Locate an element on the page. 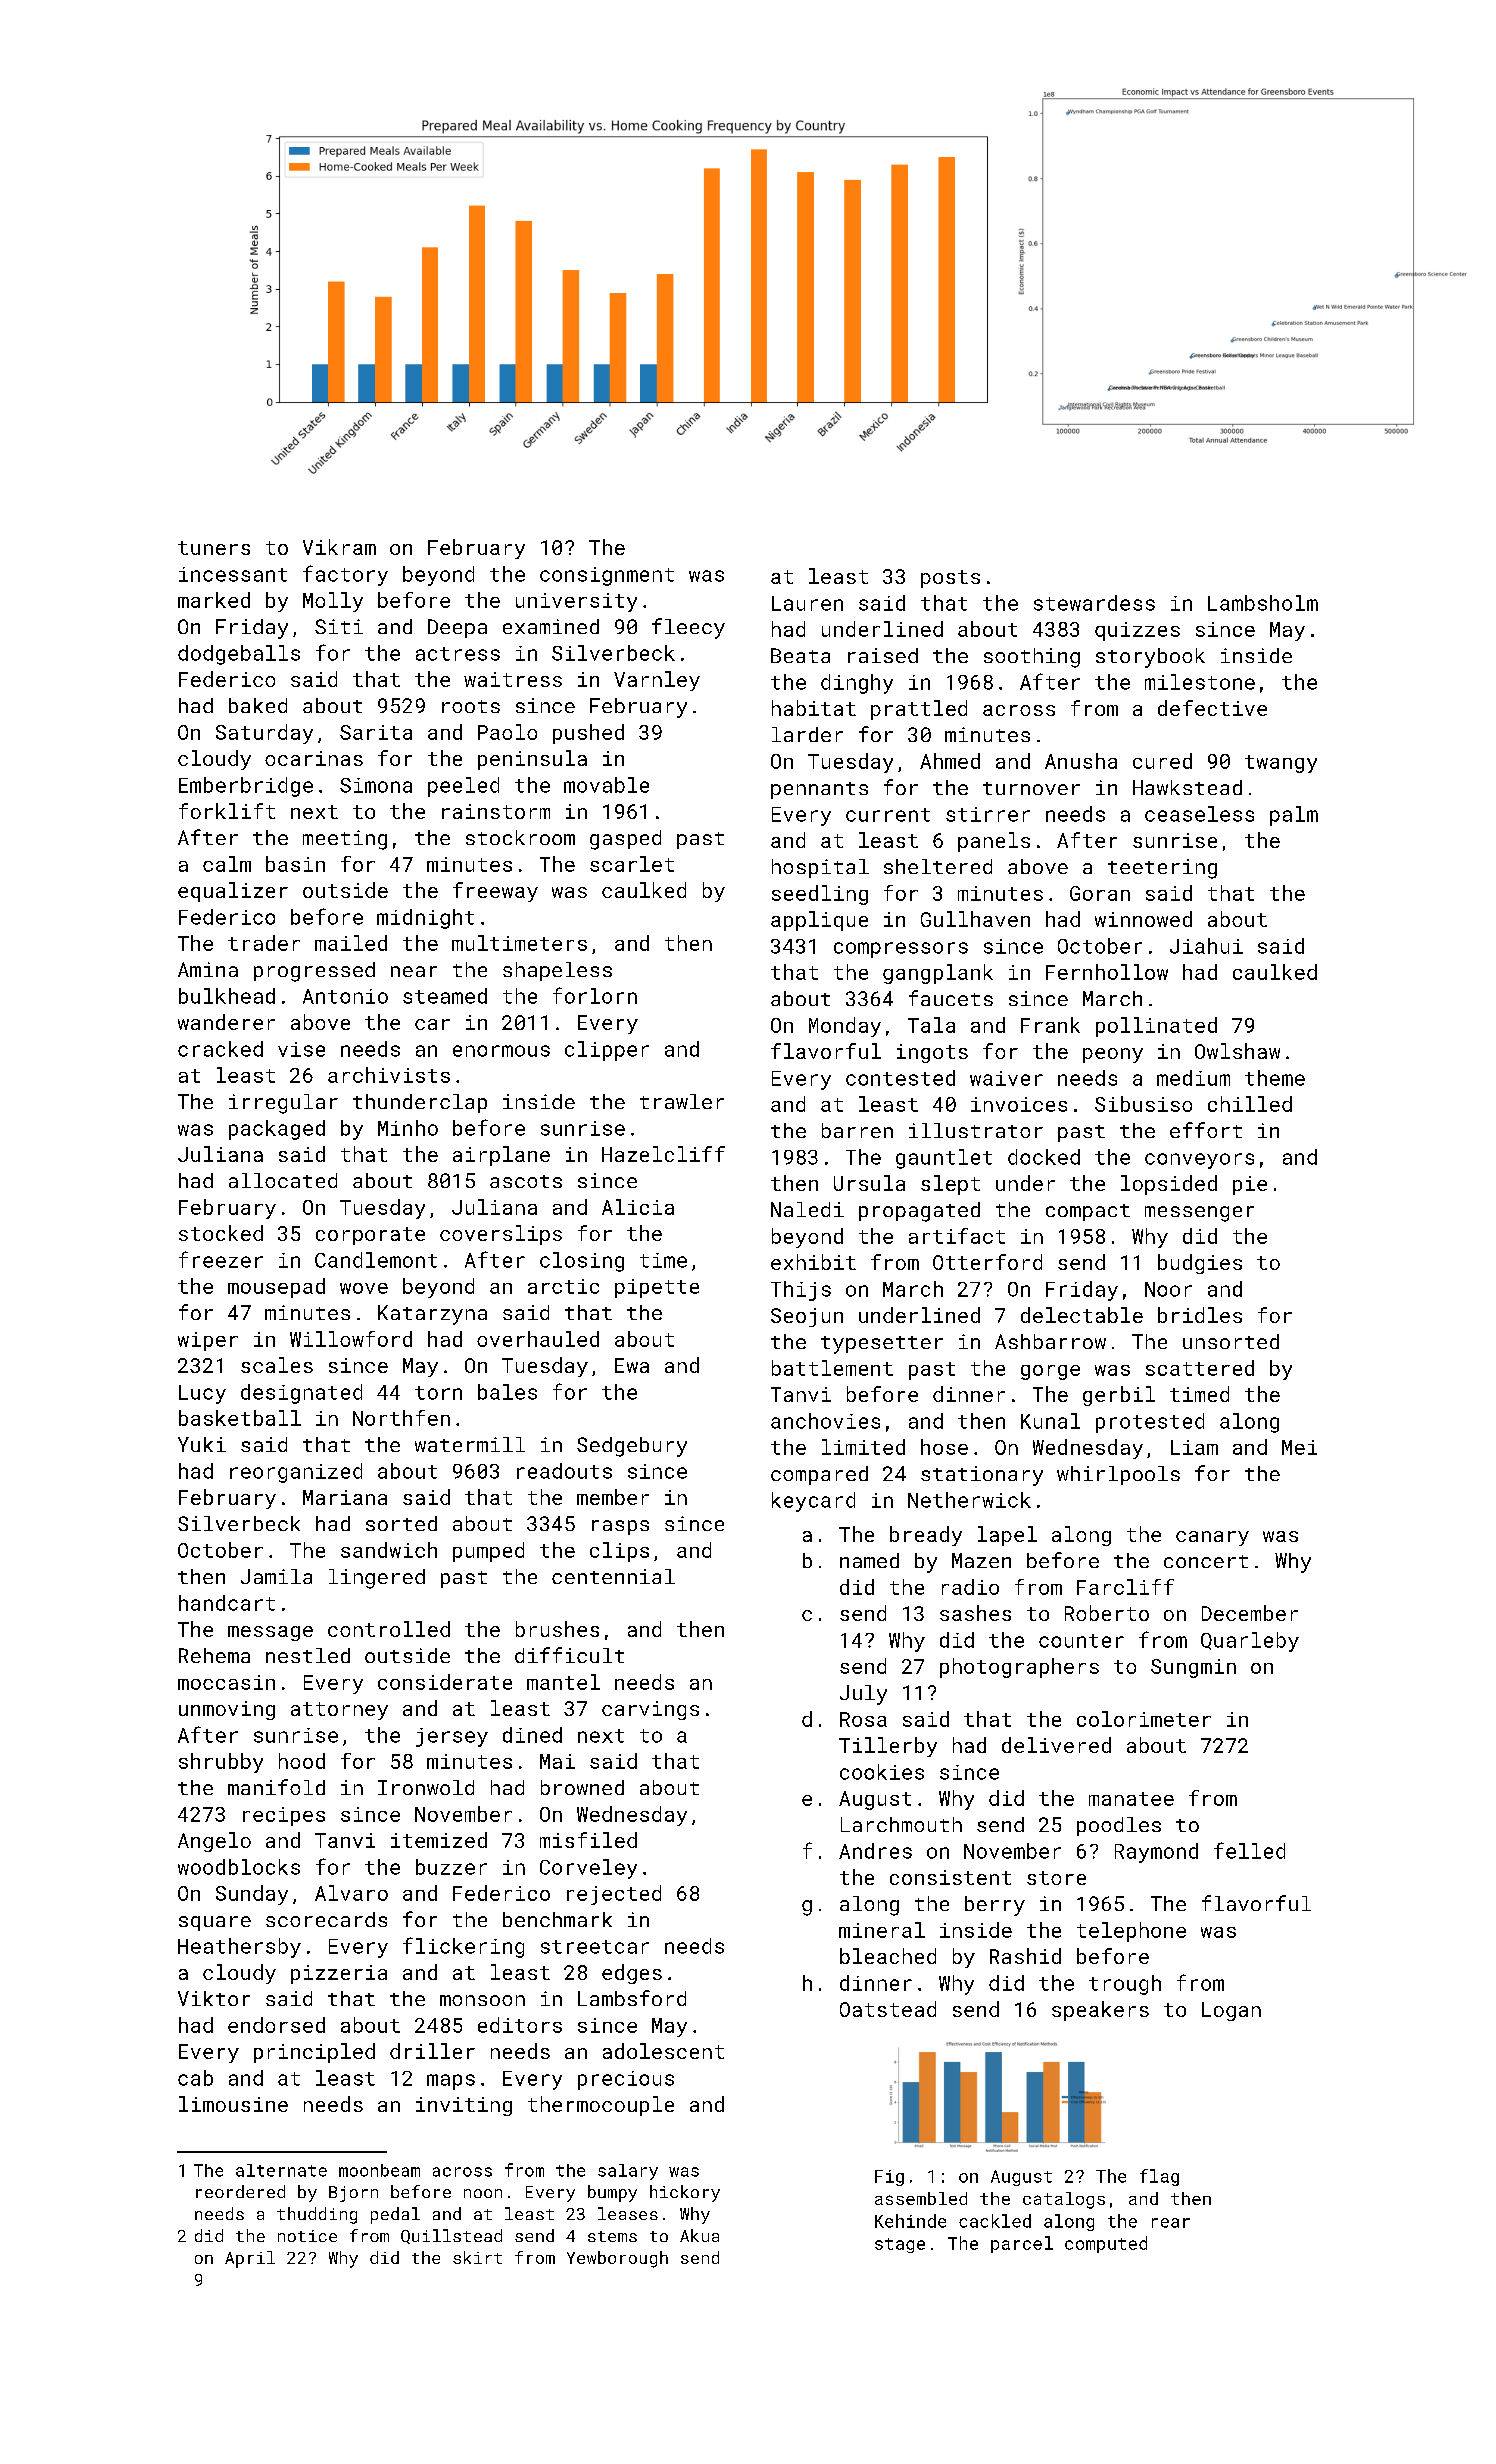  dodgeballs is located at coordinates (239, 655).
